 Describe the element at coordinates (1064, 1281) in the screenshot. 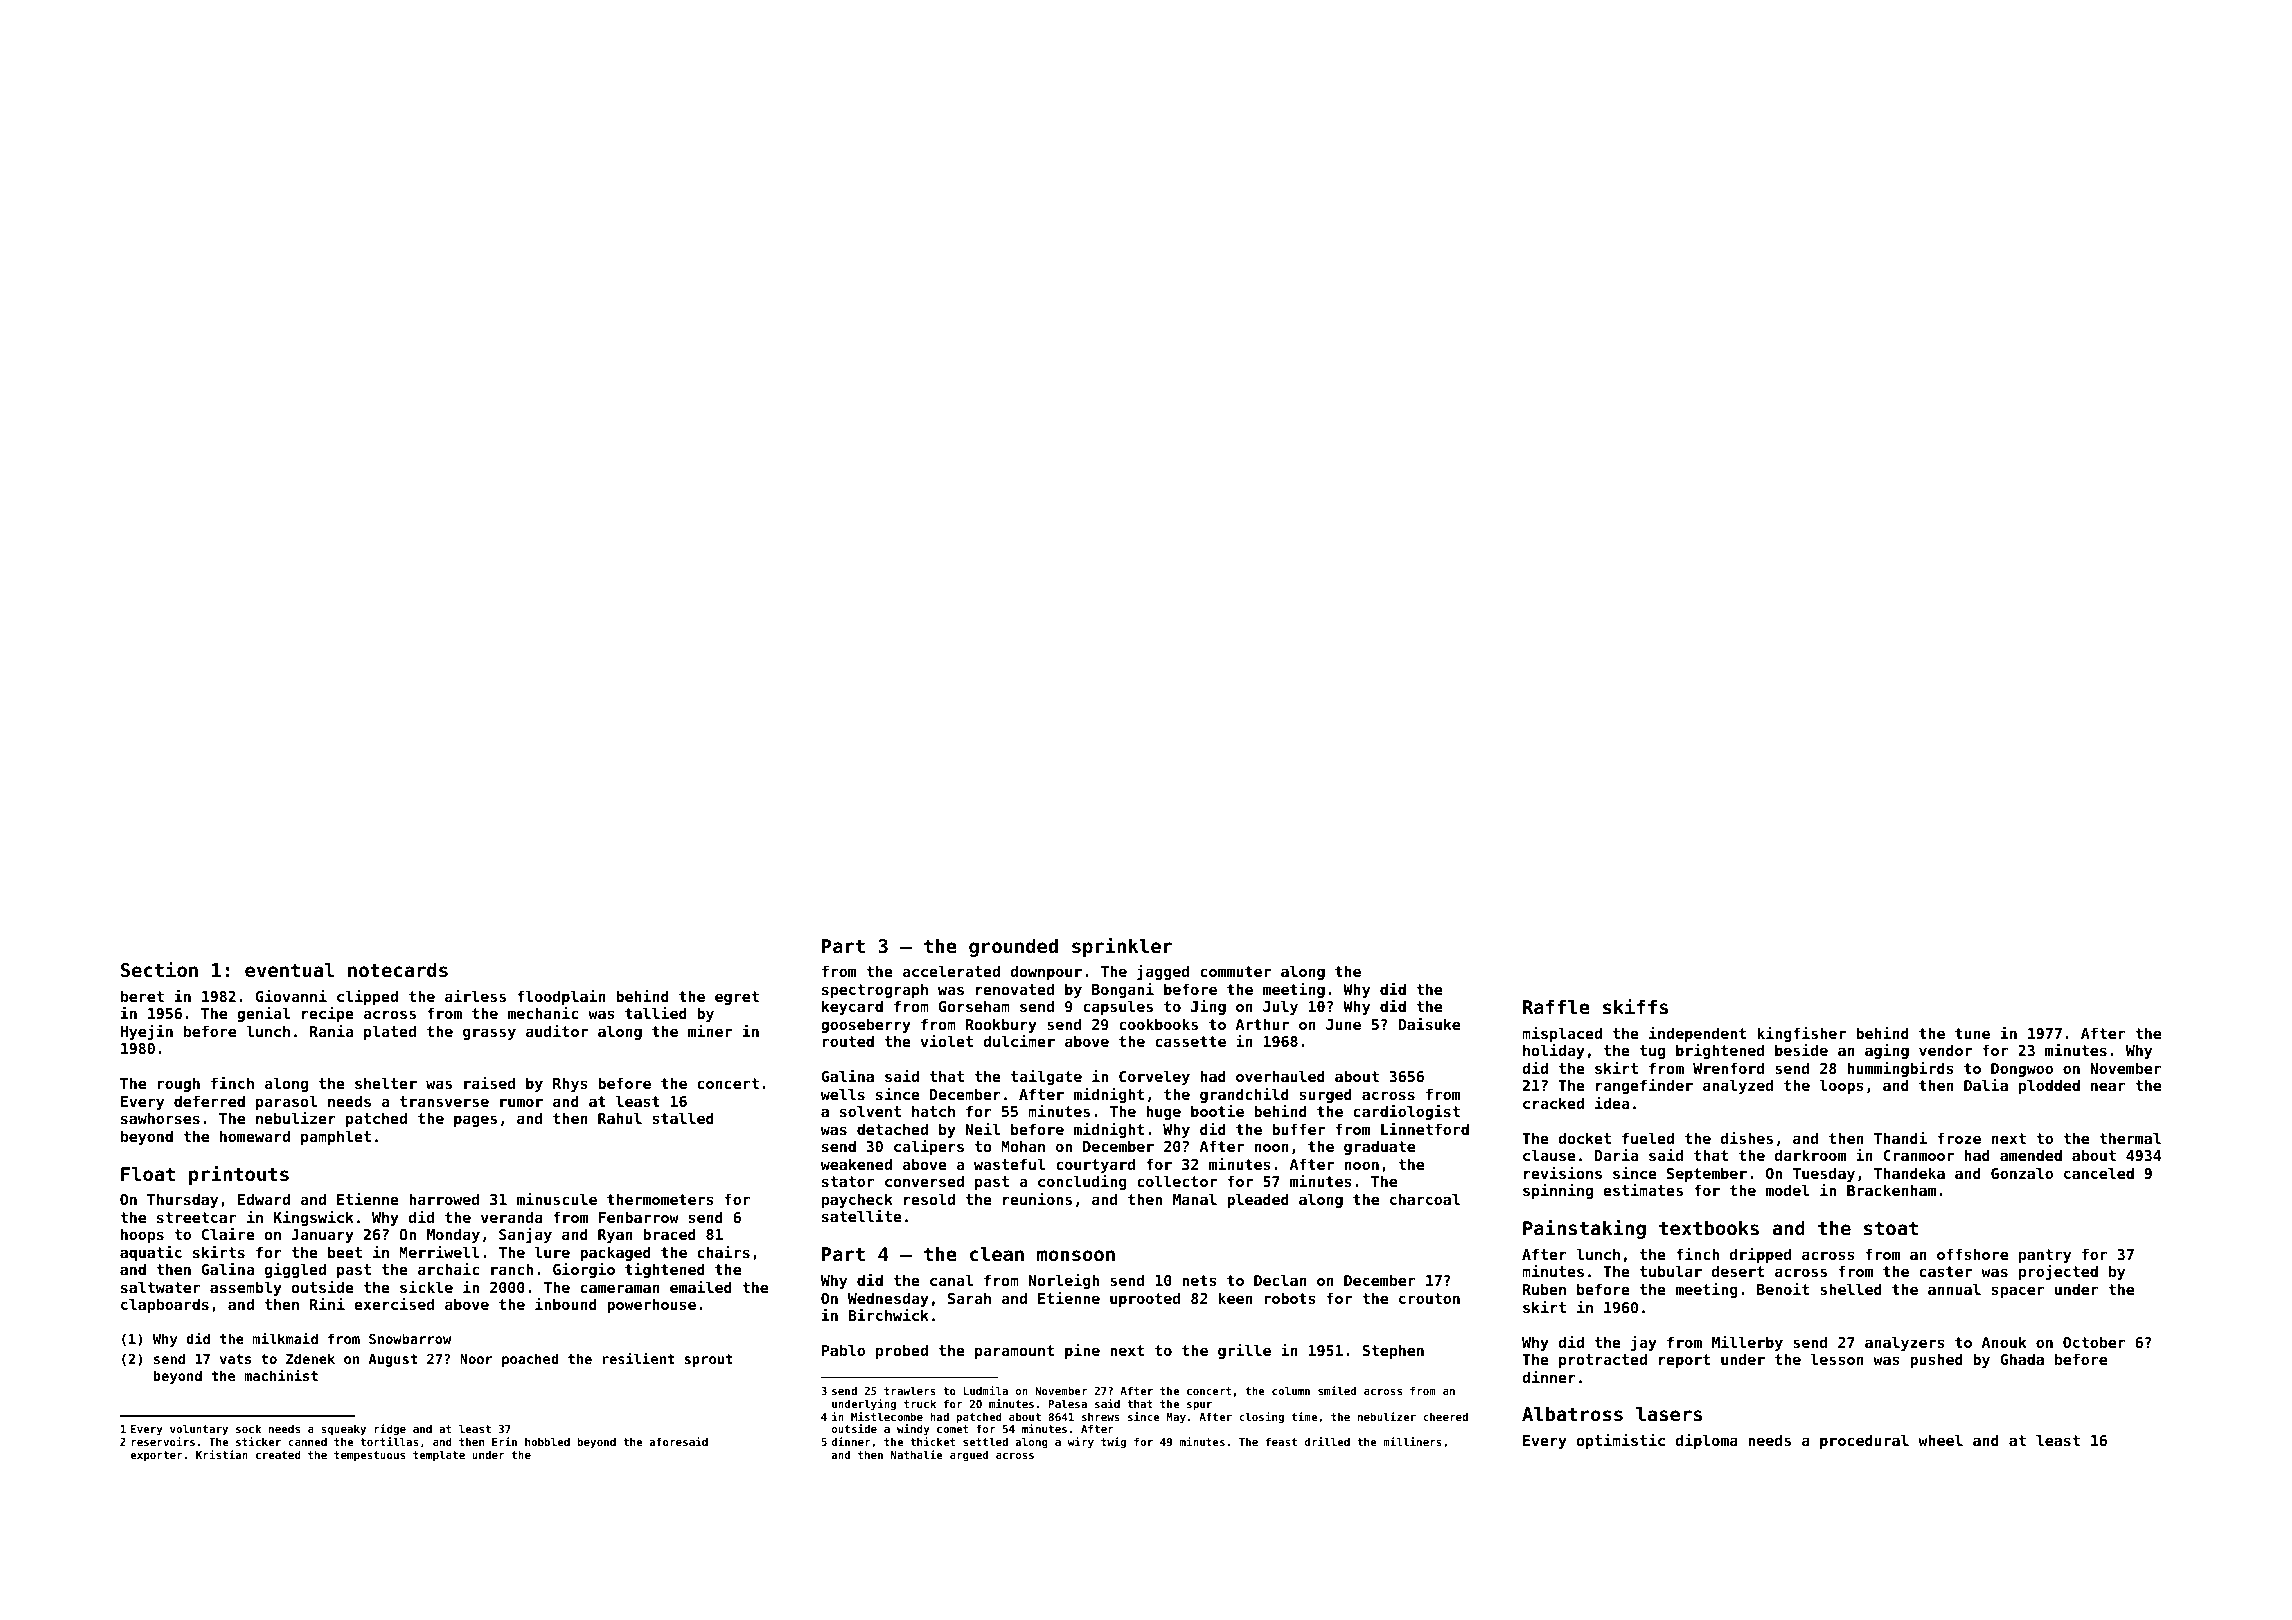

I see `Norleigh` at that location.
